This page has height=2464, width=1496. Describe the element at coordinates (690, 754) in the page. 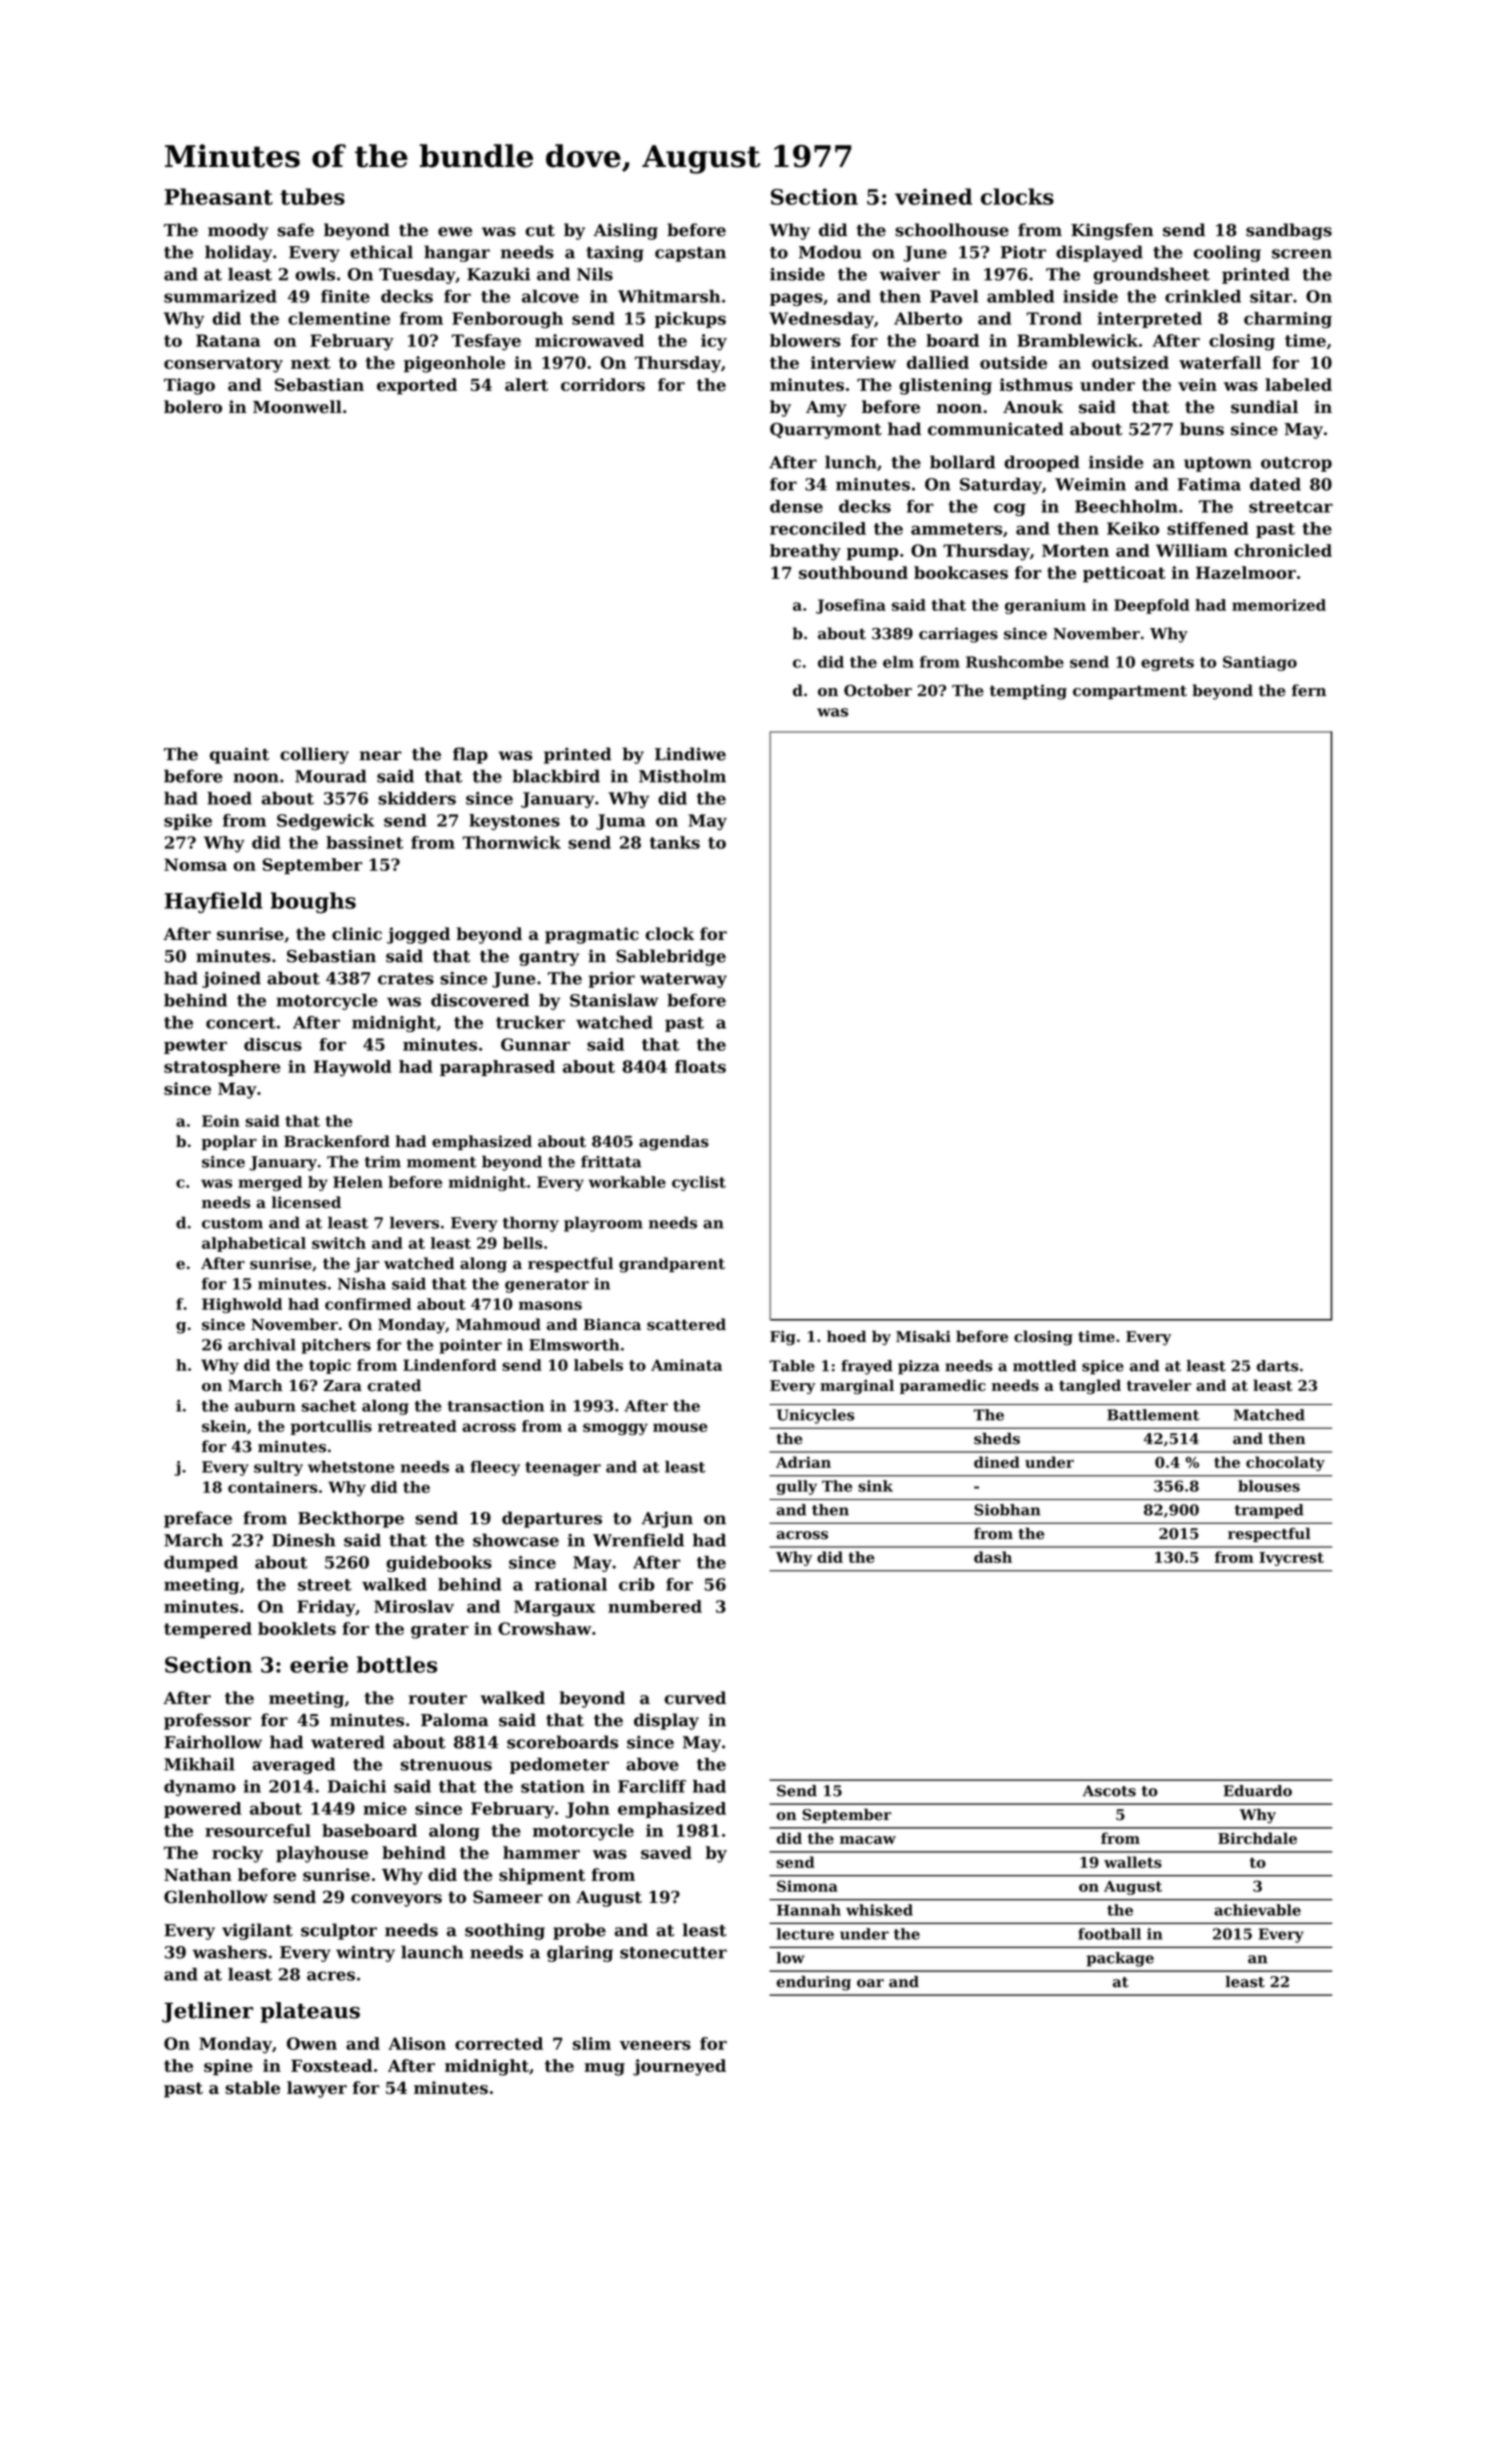

I see `Lindiwe` at that location.
